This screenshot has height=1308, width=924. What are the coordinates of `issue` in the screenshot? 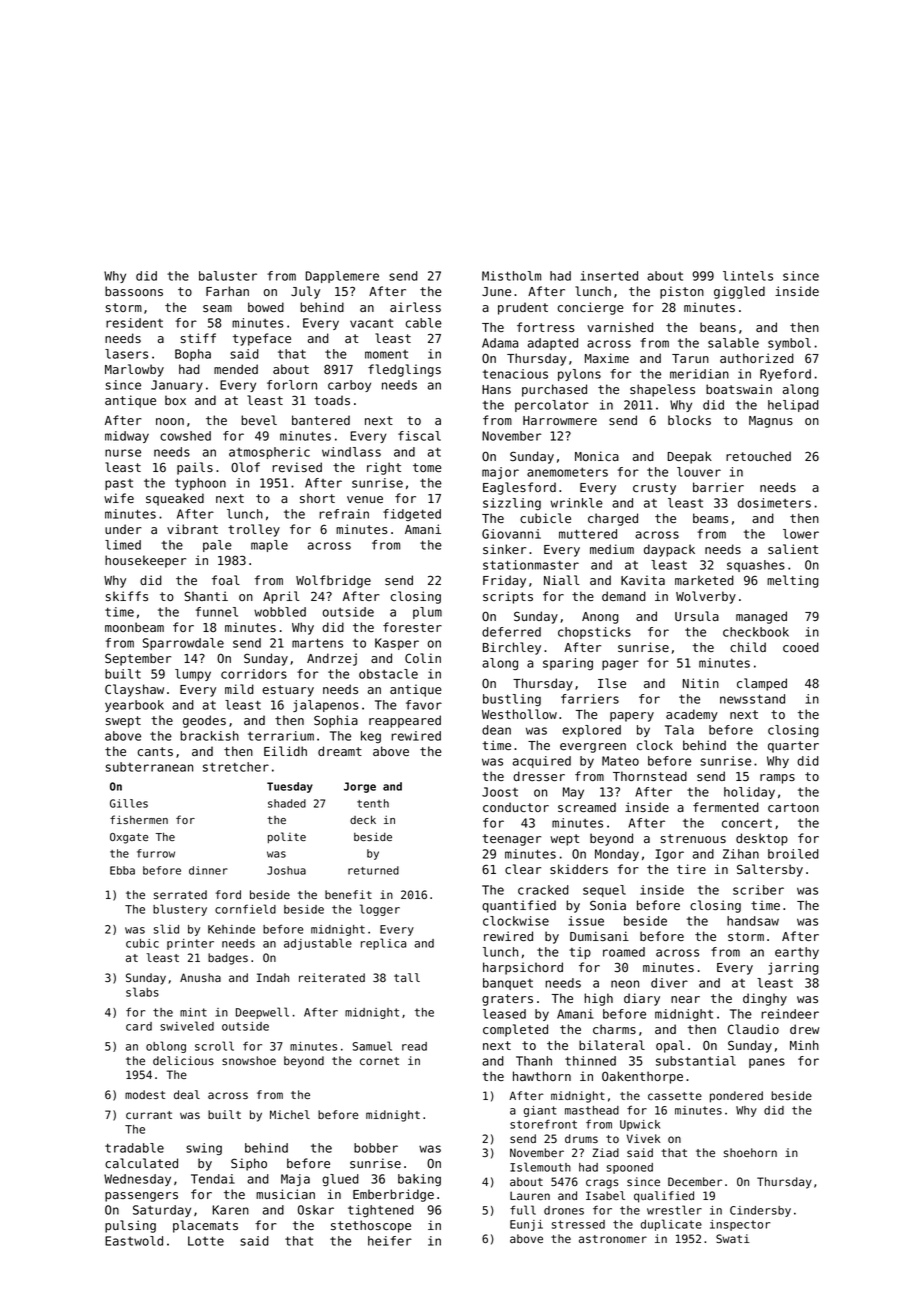 It's located at (586, 921).
